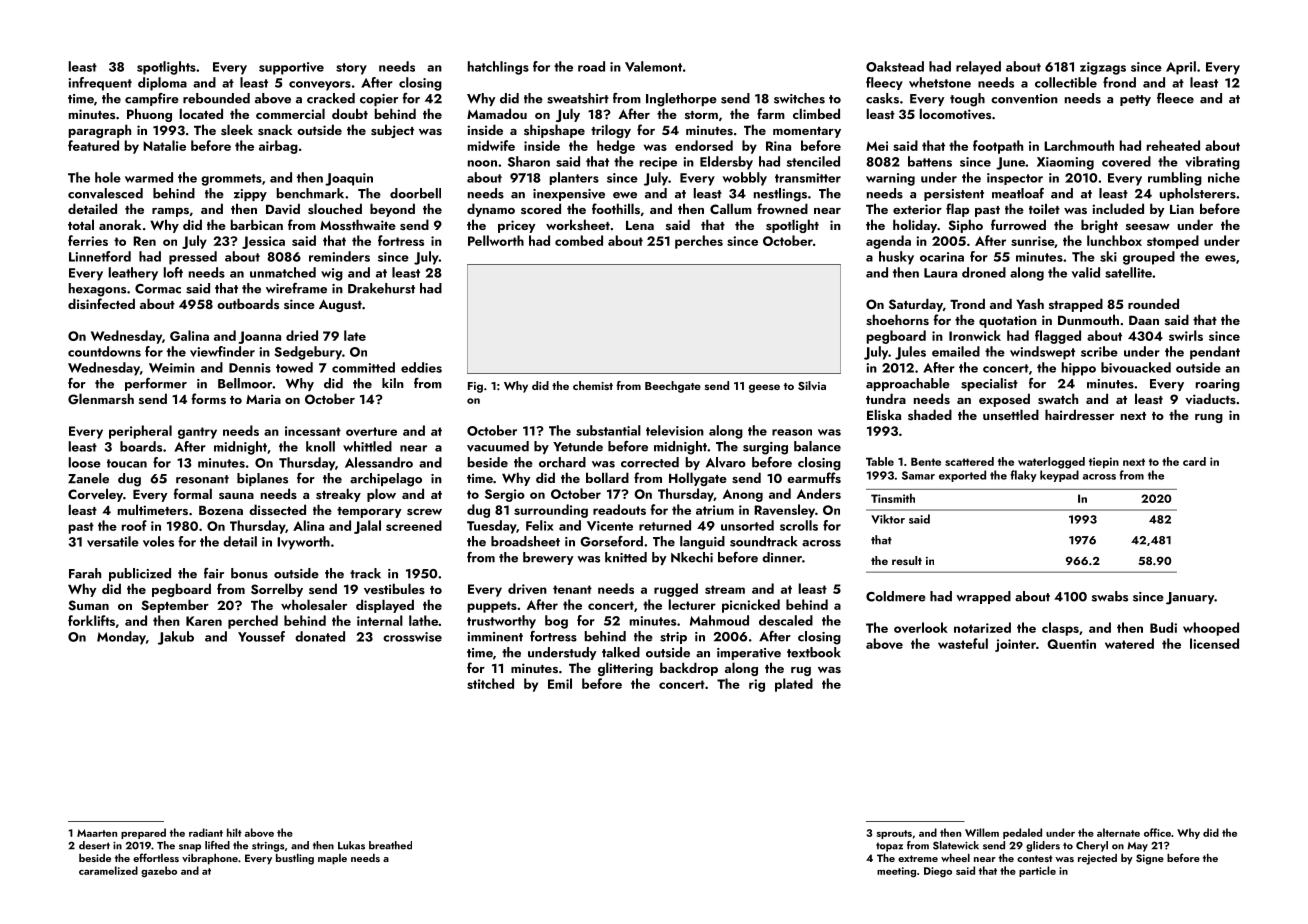 This document has width=1308, height=924. I want to click on jointer, so click(1015, 645).
